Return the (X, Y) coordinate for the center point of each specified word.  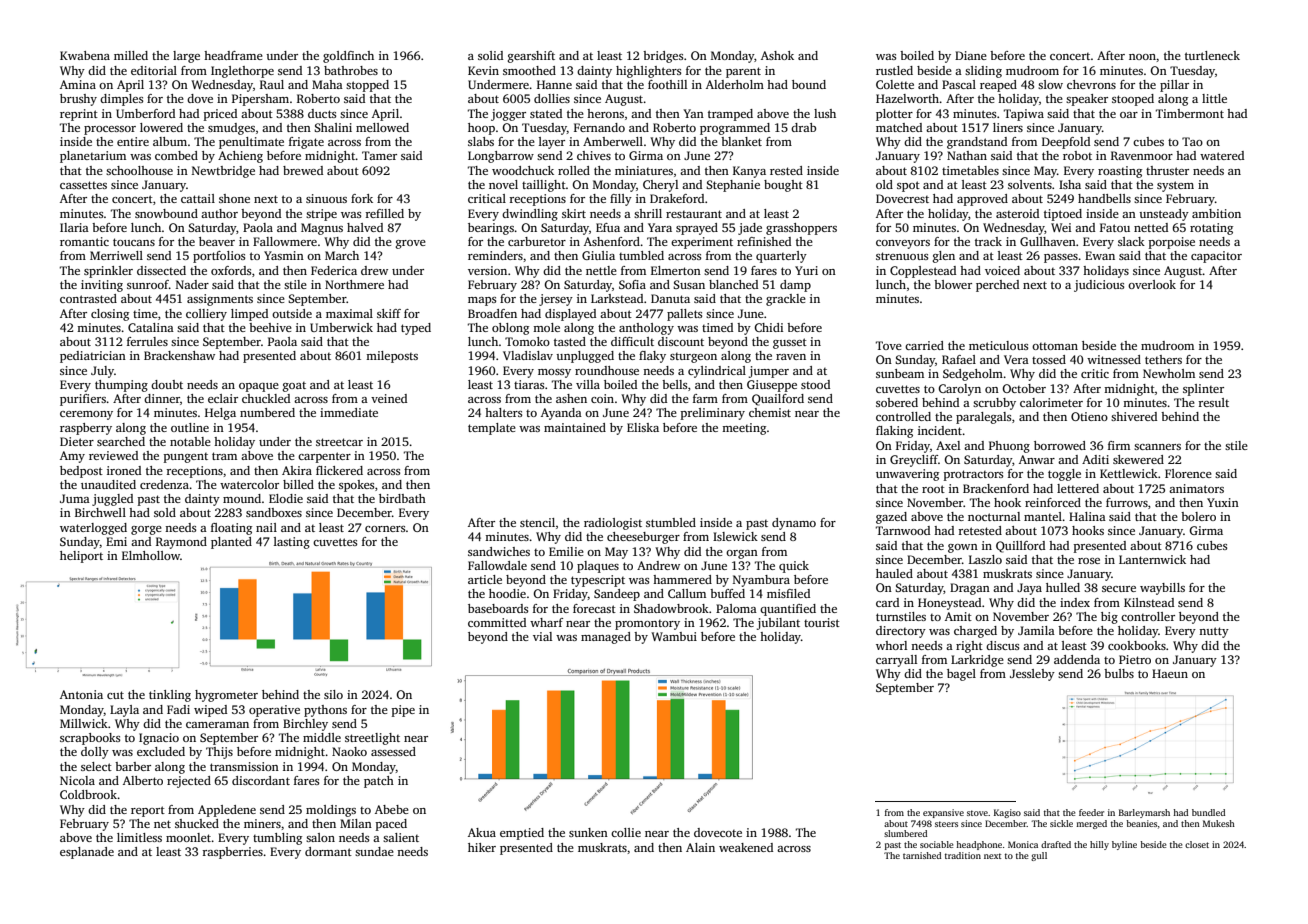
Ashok (777, 55)
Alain (700, 847)
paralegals (983, 418)
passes (1061, 258)
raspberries (232, 853)
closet (1197, 844)
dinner (162, 398)
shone (234, 198)
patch (379, 782)
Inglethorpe (242, 72)
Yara (660, 227)
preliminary (713, 414)
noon (1142, 57)
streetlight (372, 739)
